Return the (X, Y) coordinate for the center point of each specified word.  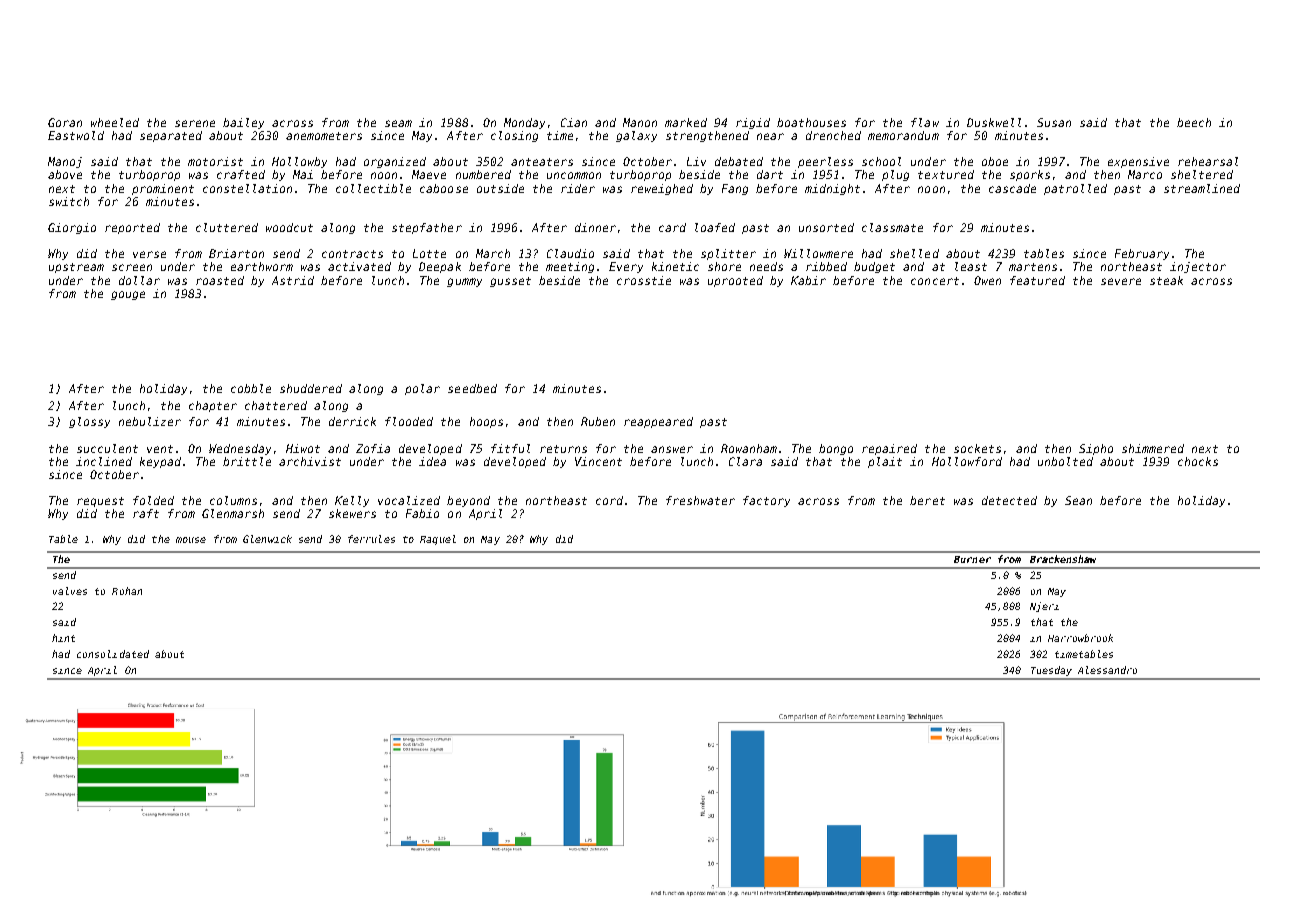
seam (398, 123)
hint (63, 638)
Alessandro (1107, 670)
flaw (925, 122)
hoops (486, 422)
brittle (247, 461)
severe (1121, 281)
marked (686, 122)
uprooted (735, 281)
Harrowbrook (1080, 638)
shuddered (311, 388)
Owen (987, 280)
